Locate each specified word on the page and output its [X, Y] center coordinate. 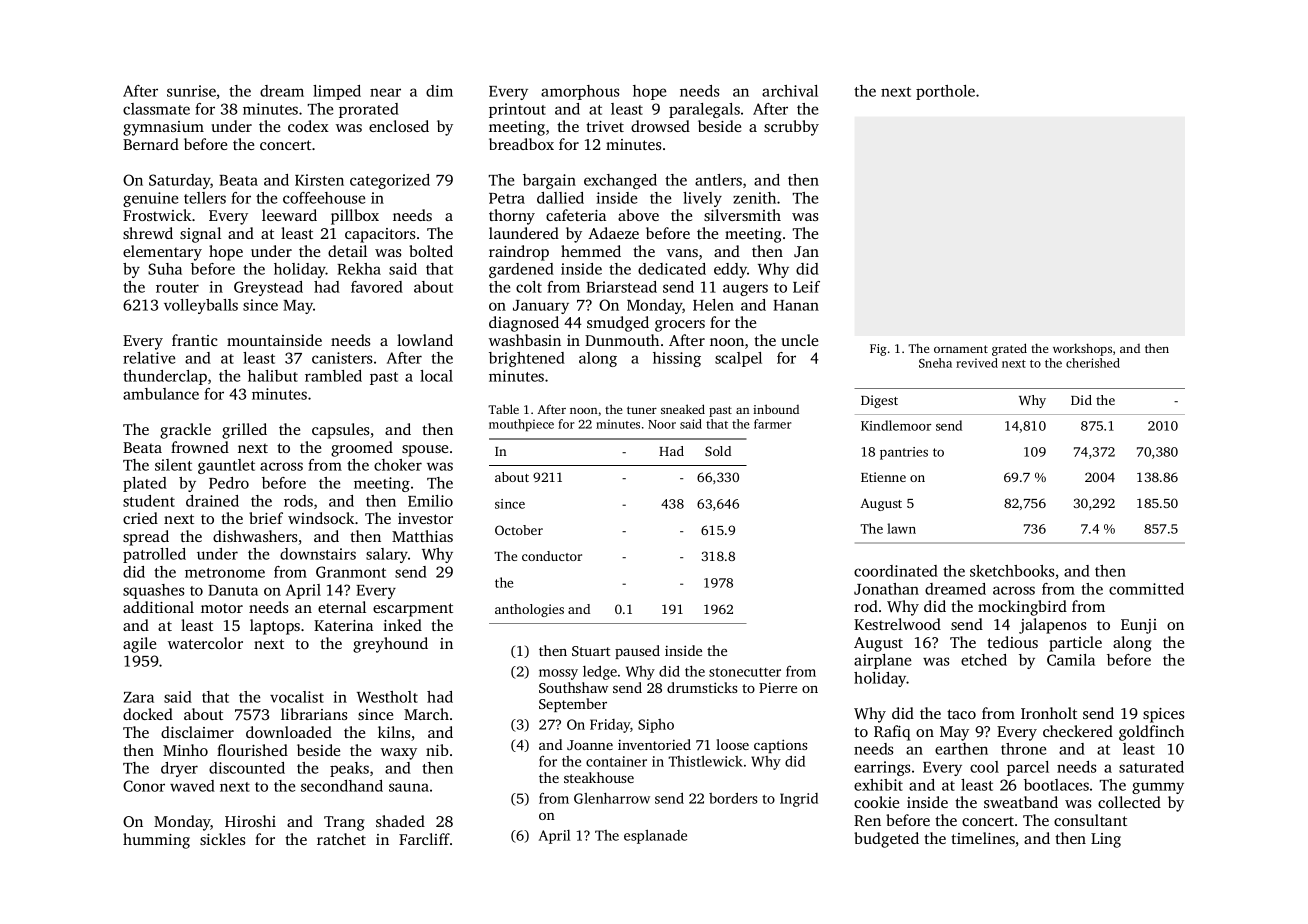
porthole [945, 92]
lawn [901, 528]
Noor [662, 424]
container [616, 761]
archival [790, 91]
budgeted [886, 840]
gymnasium [163, 128]
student [149, 501]
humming [156, 841]
